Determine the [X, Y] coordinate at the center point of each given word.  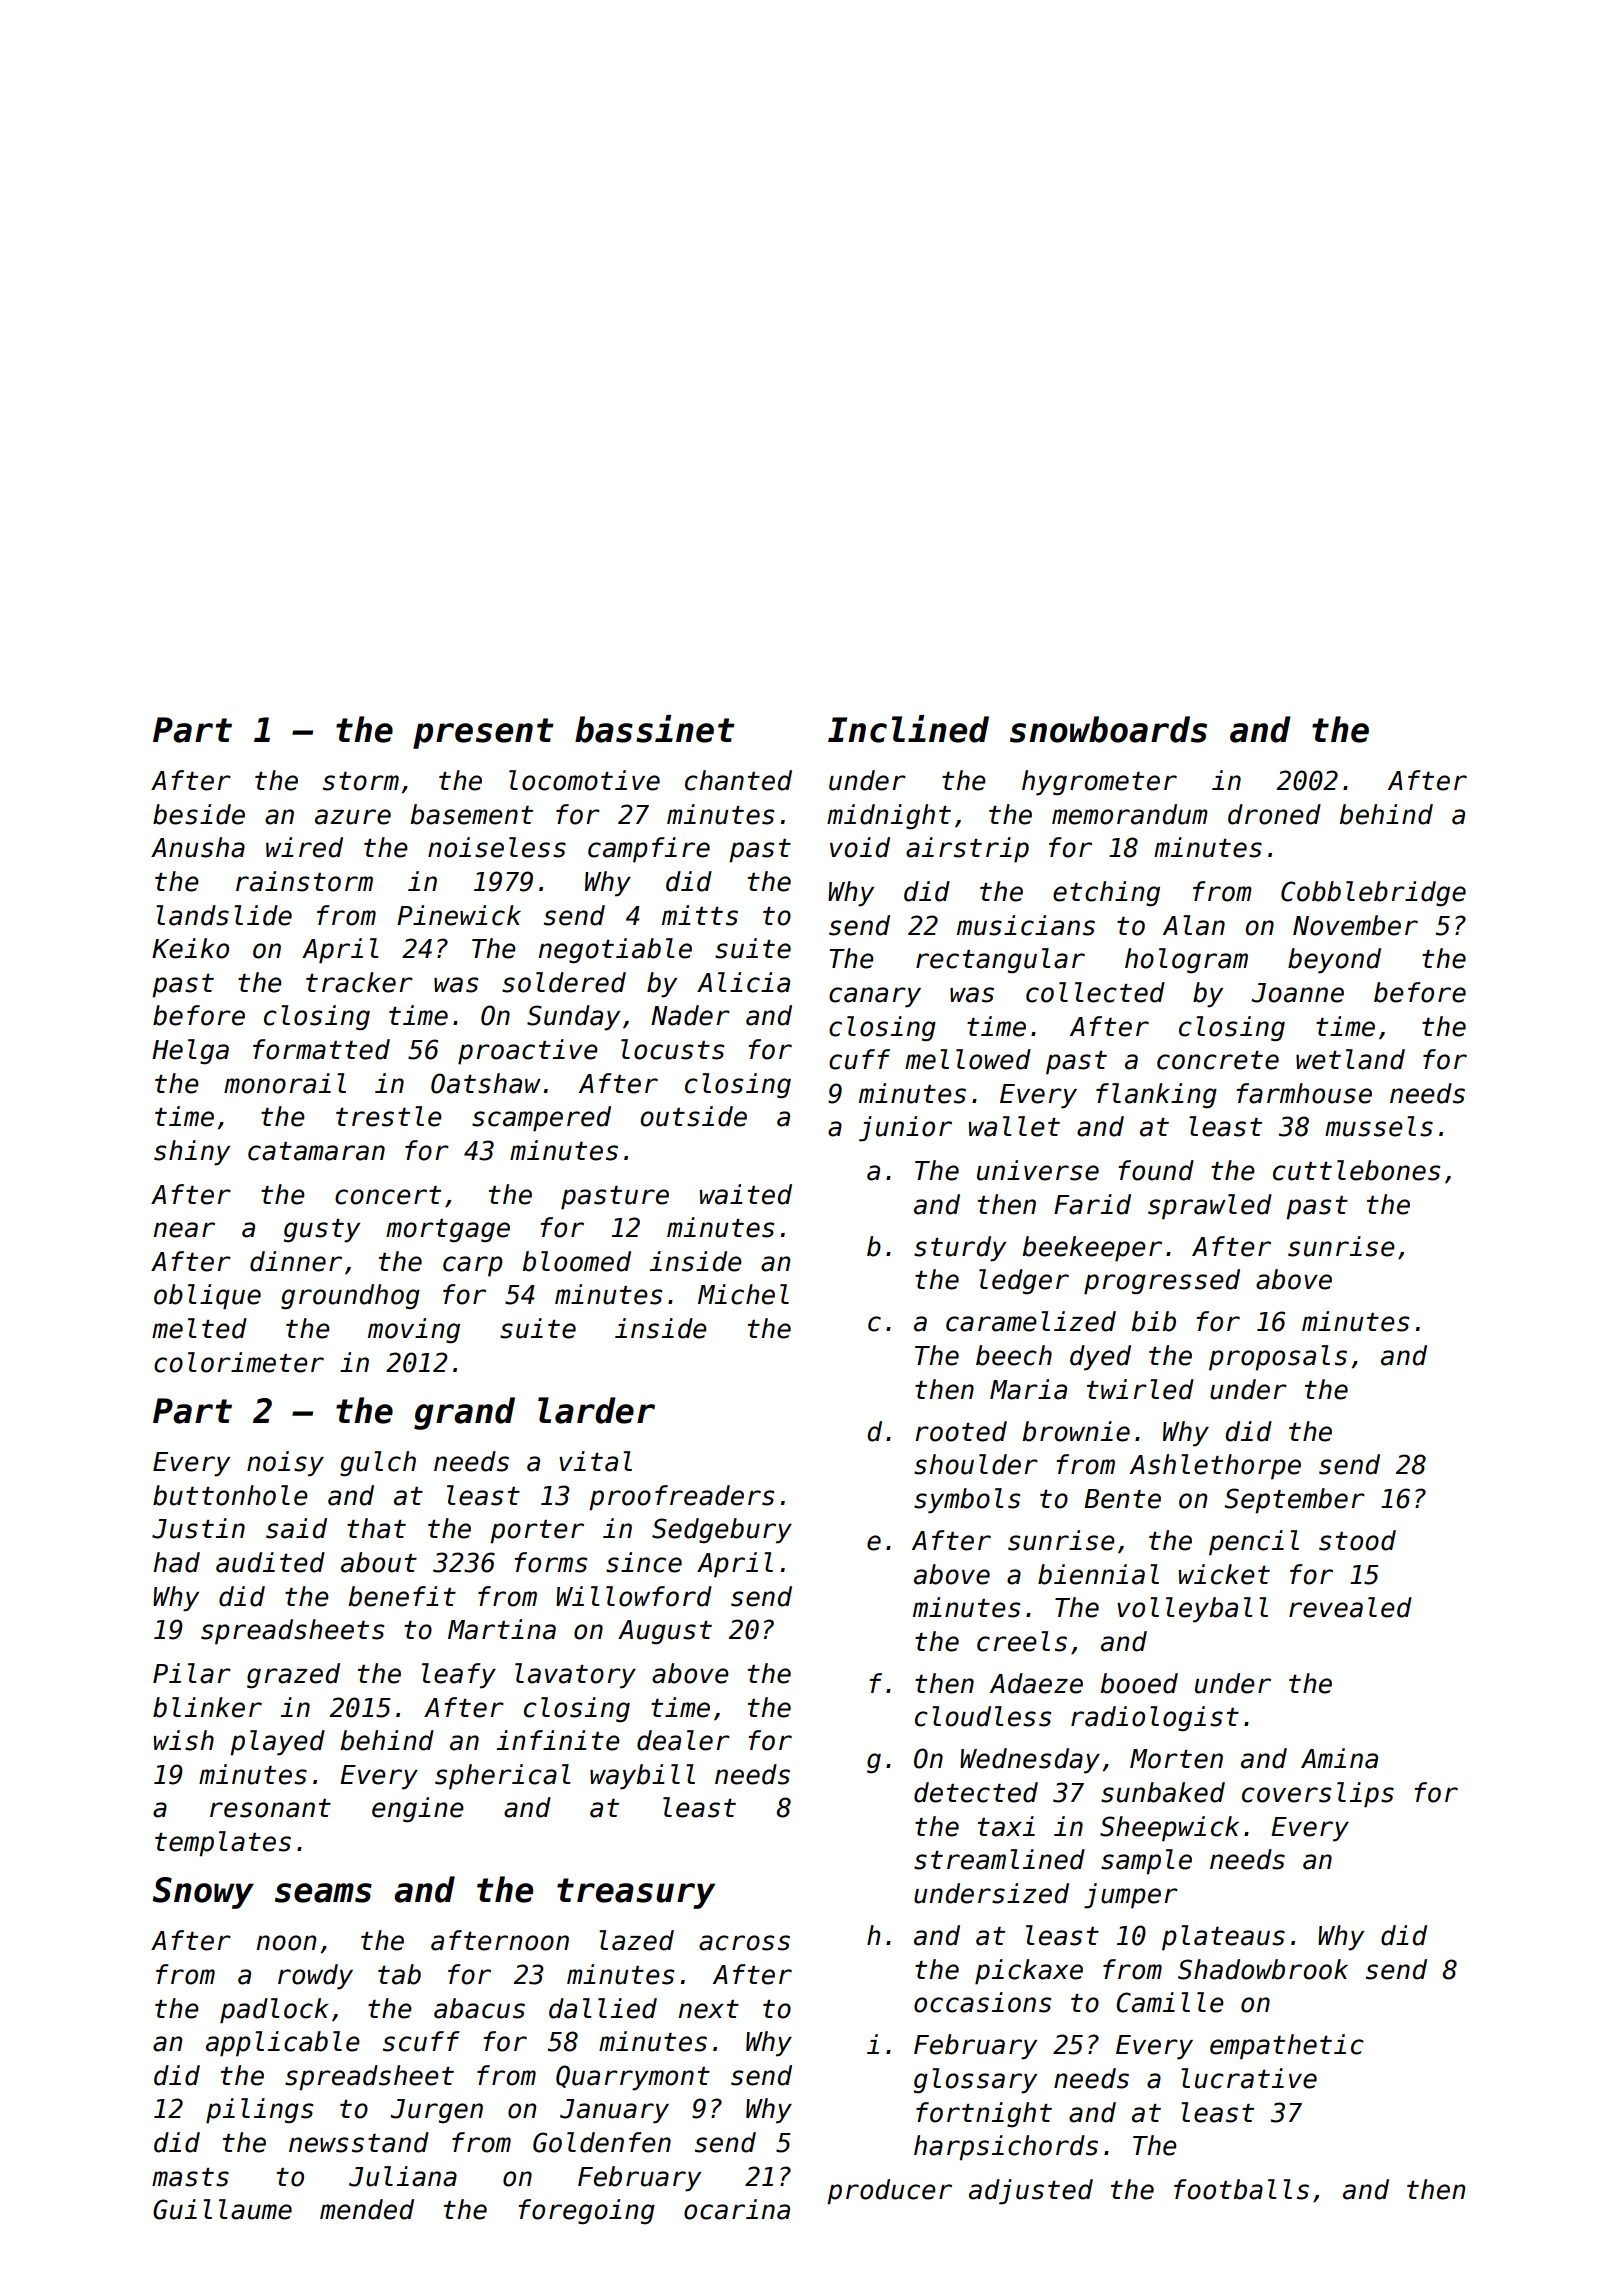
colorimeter [239, 1362]
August [665, 1632]
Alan [1194, 925]
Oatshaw [486, 1083]
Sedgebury [722, 1531]
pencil [1254, 1543]
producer [889, 2192]
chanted [738, 780]
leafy [459, 1676]
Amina [1339, 1758]
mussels [1379, 1126]
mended [367, 2209]
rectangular [1000, 960]
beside [199, 814]
